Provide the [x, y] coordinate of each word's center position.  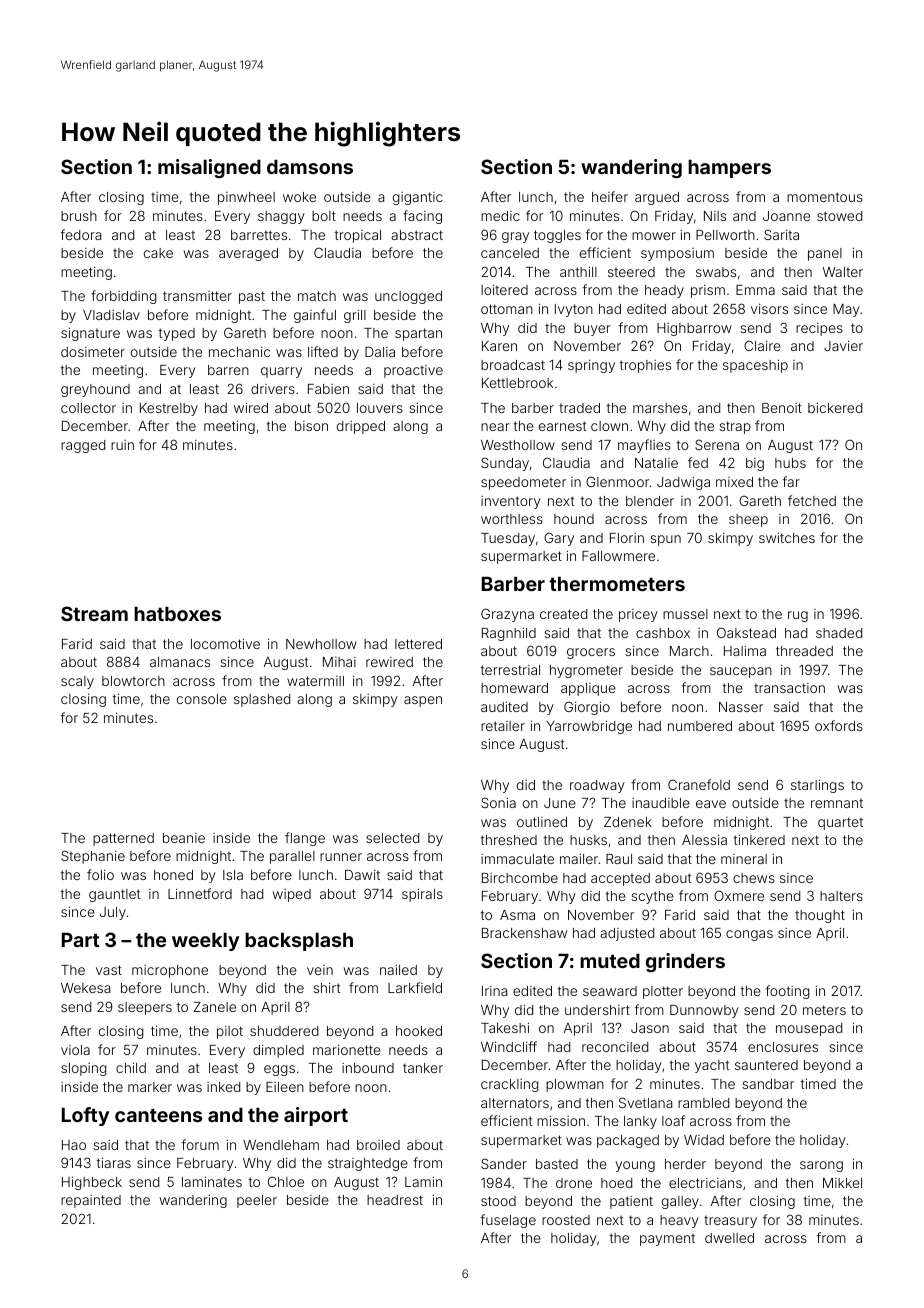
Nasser [741, 707]
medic [500, 216]
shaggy [281, 217]
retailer [503, 726]
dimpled [278, 1051]
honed [173, 875]
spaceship [755, 366]
